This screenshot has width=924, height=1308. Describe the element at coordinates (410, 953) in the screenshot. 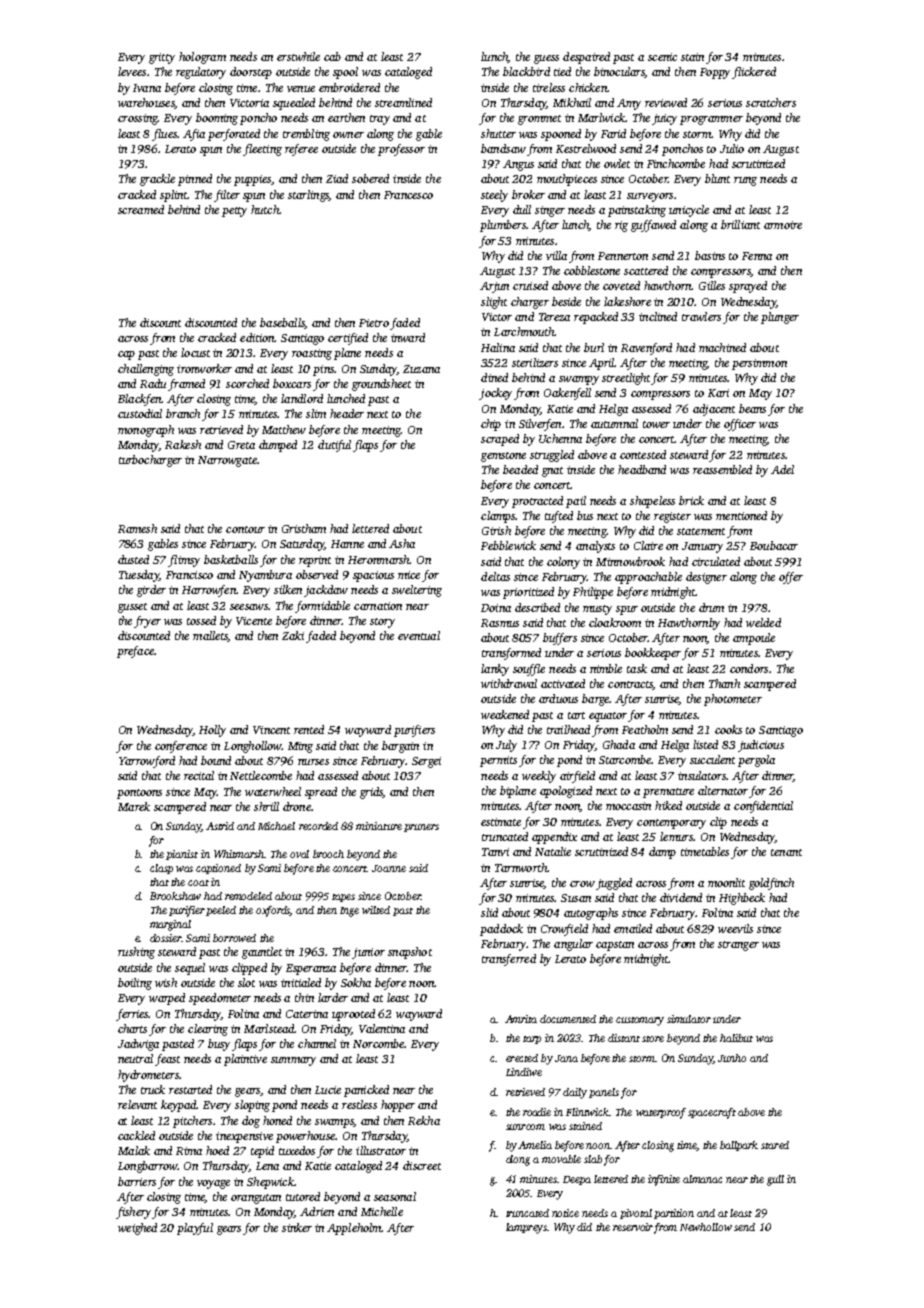

I see `snapshot` at that location.
